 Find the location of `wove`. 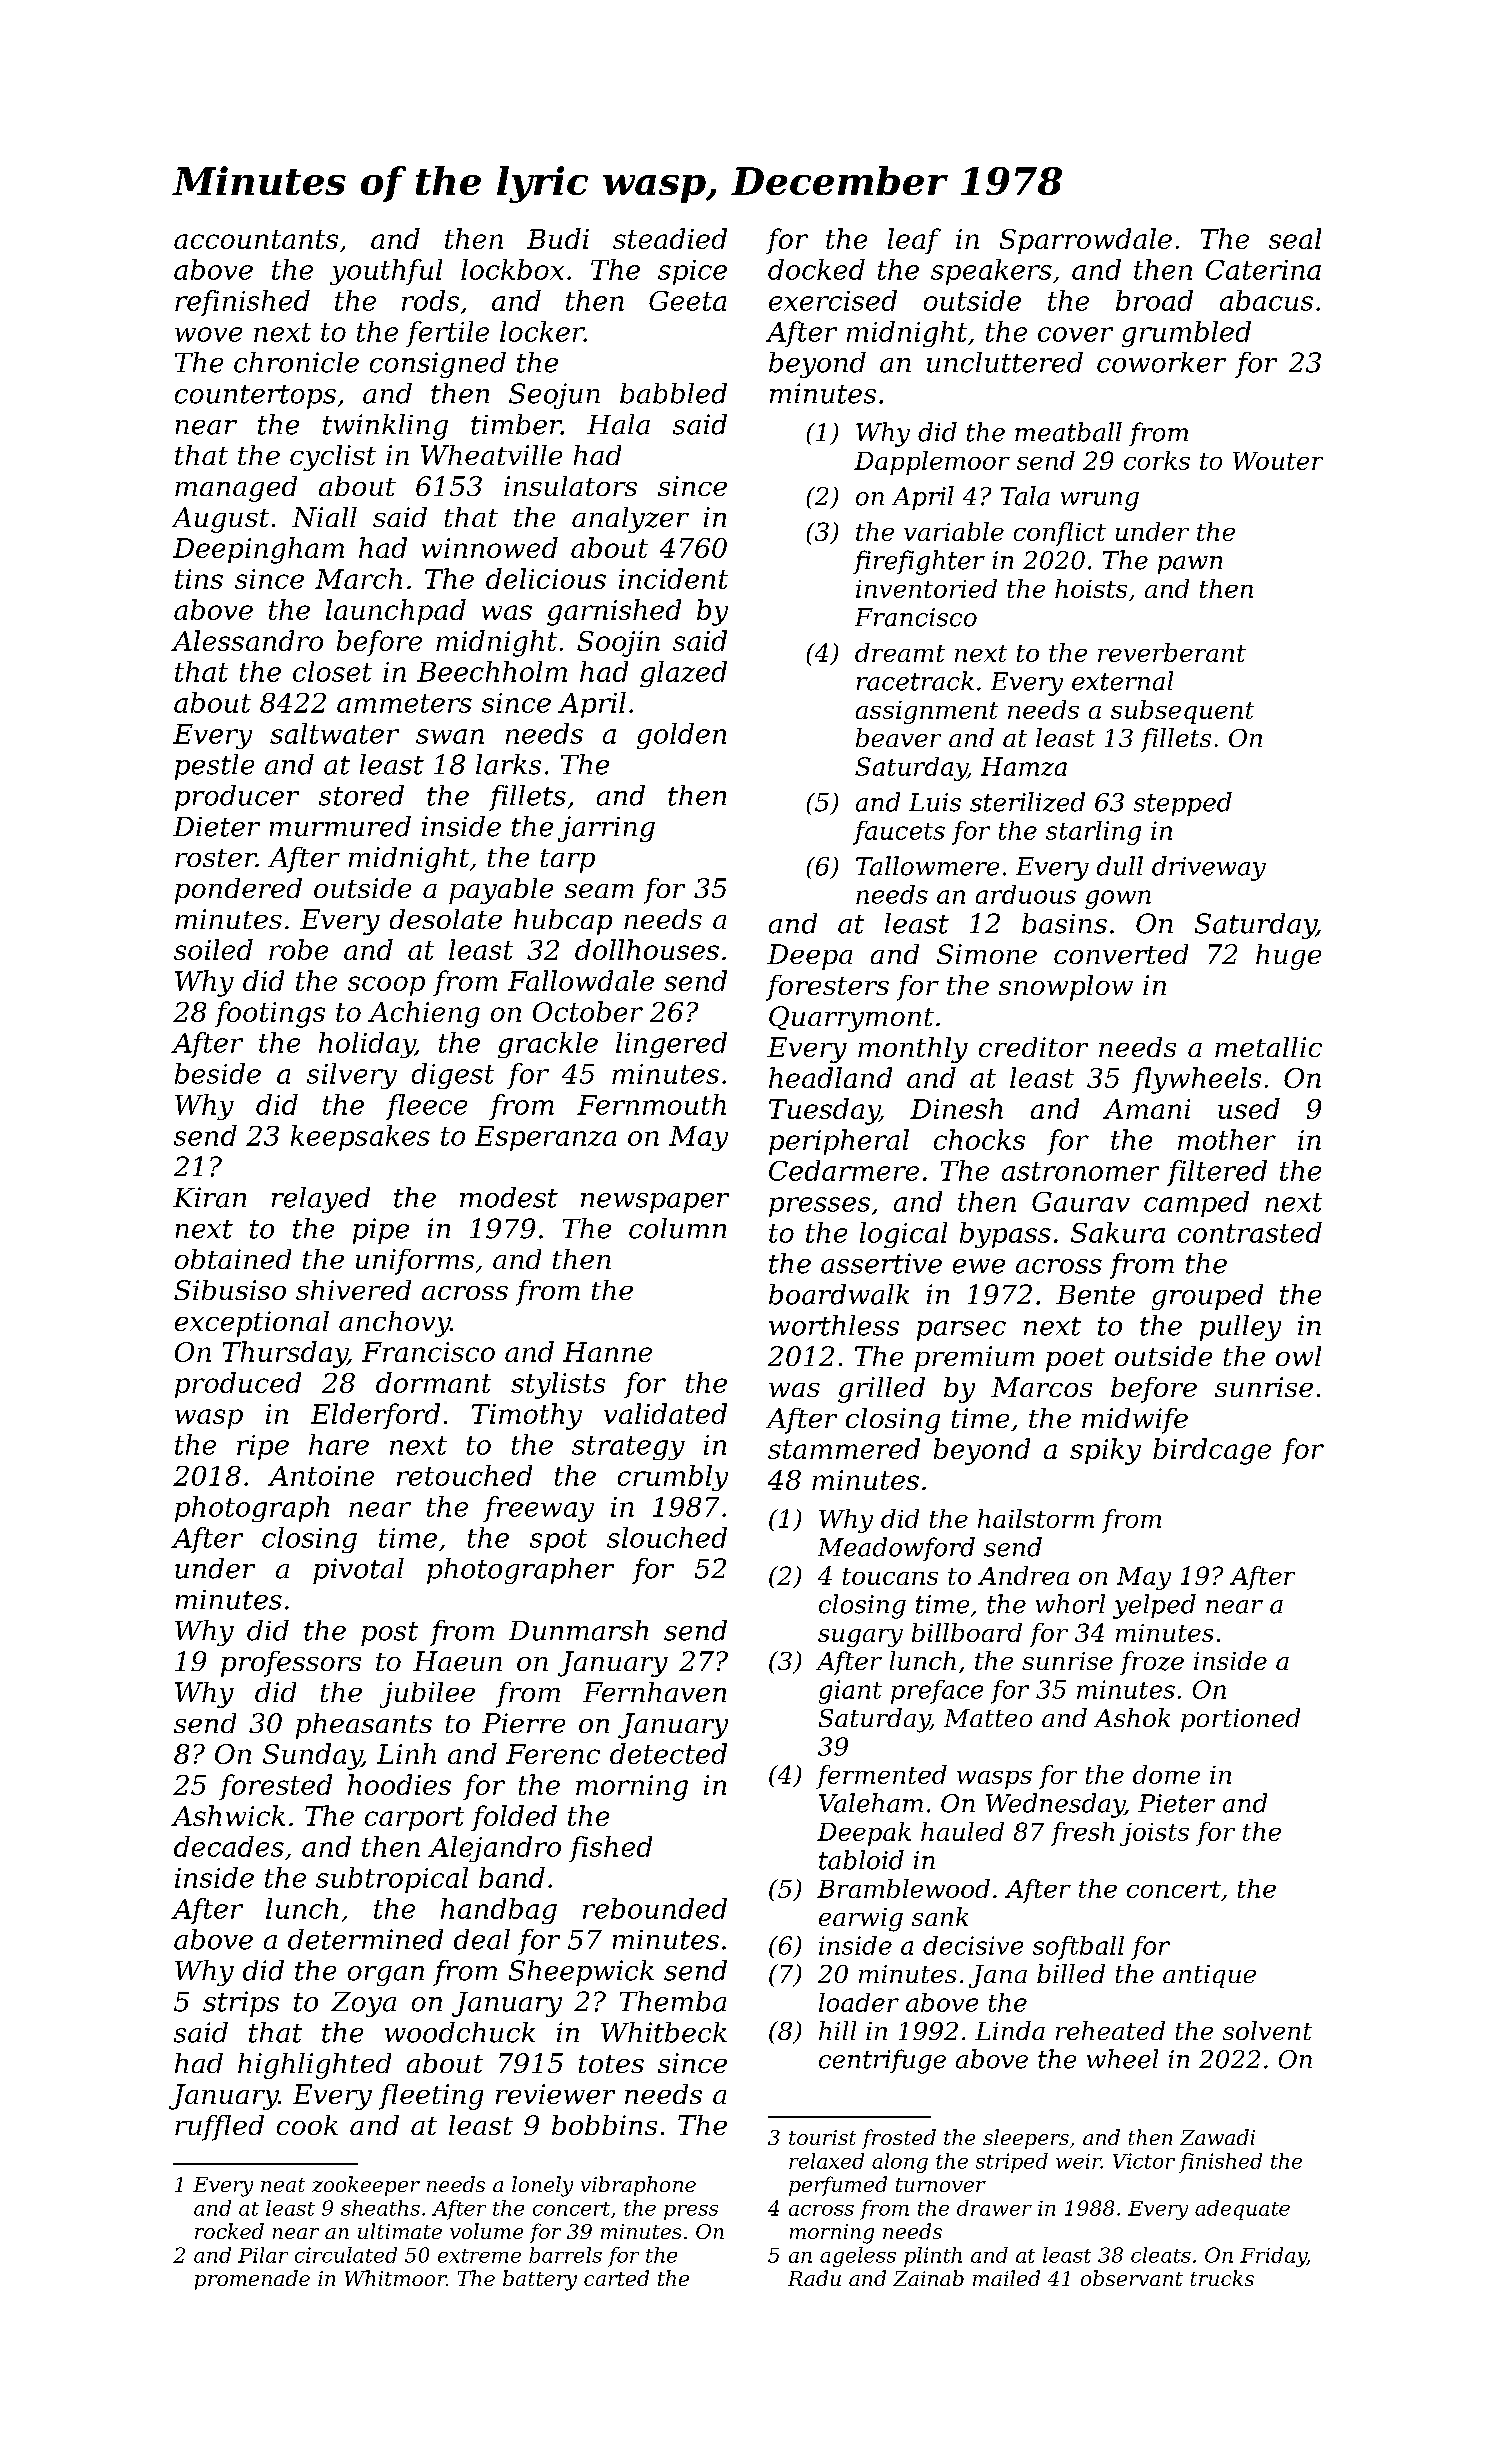

wove is located at coordinates (208, 334).
